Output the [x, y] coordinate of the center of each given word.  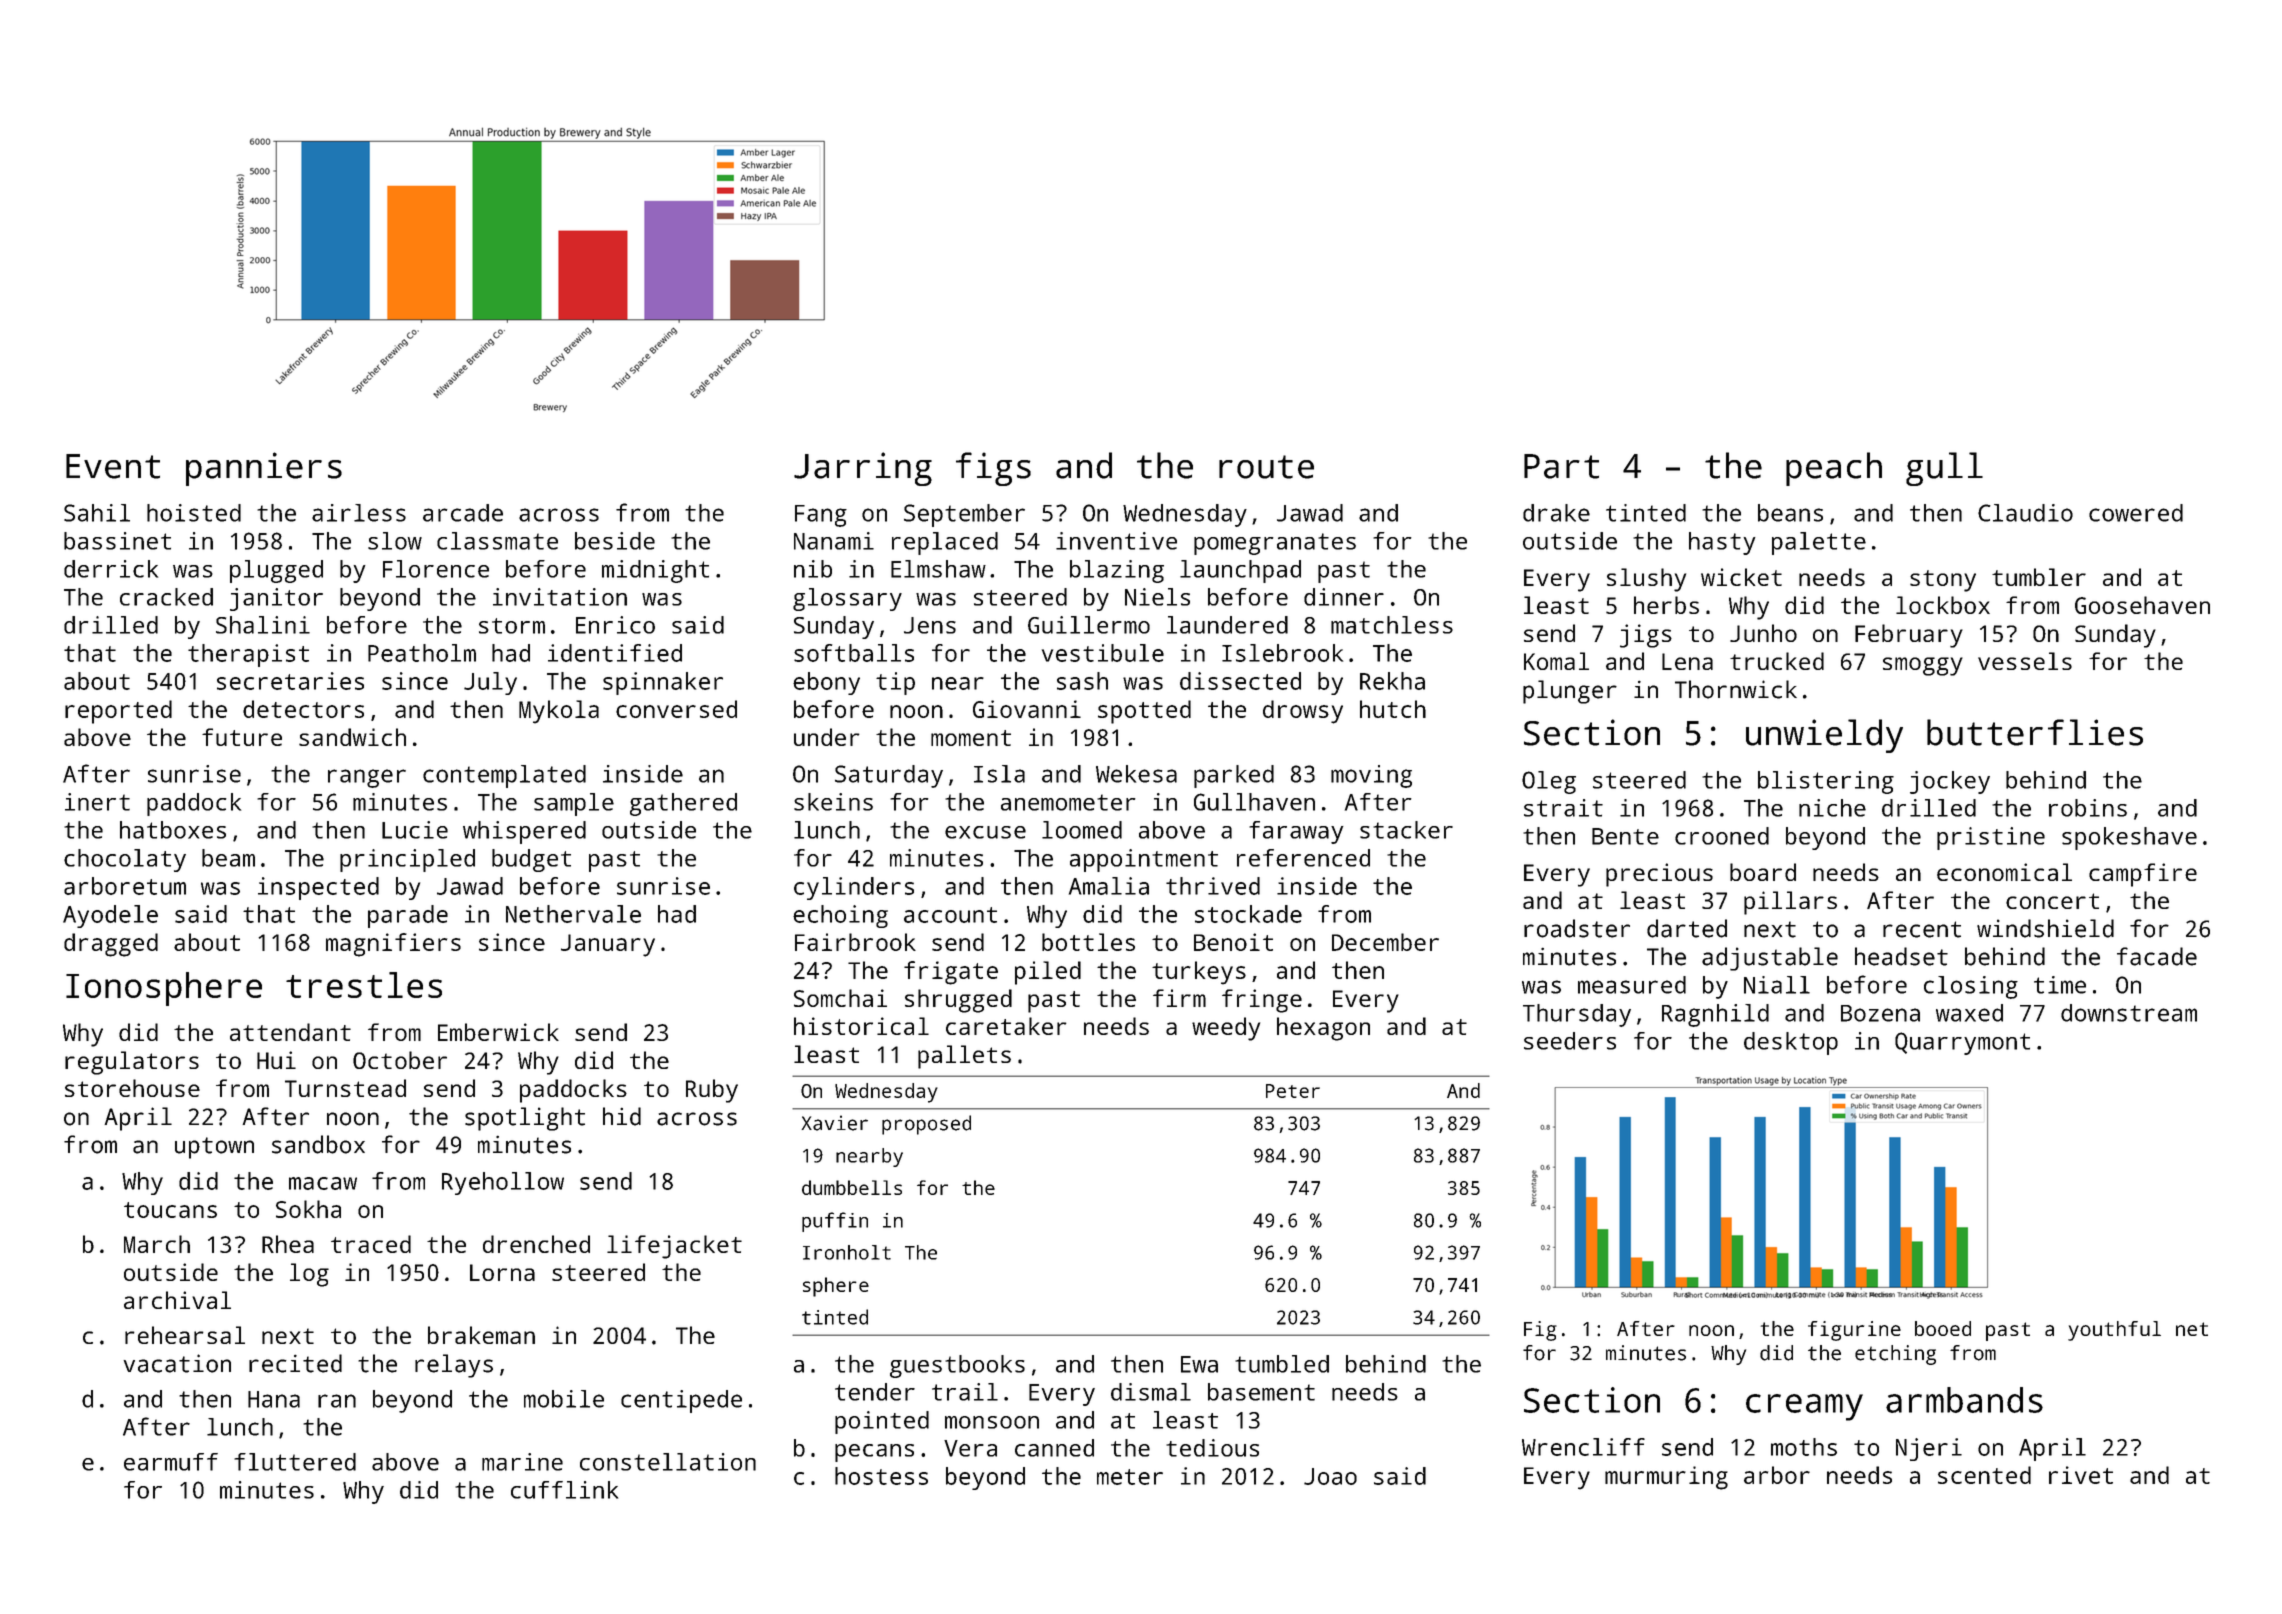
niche [1832, 808]
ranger [367, 778]
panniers [264, 469]
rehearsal [185, 1335]
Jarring [863, 469]
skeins [833, 802]
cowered [2136, 513]
